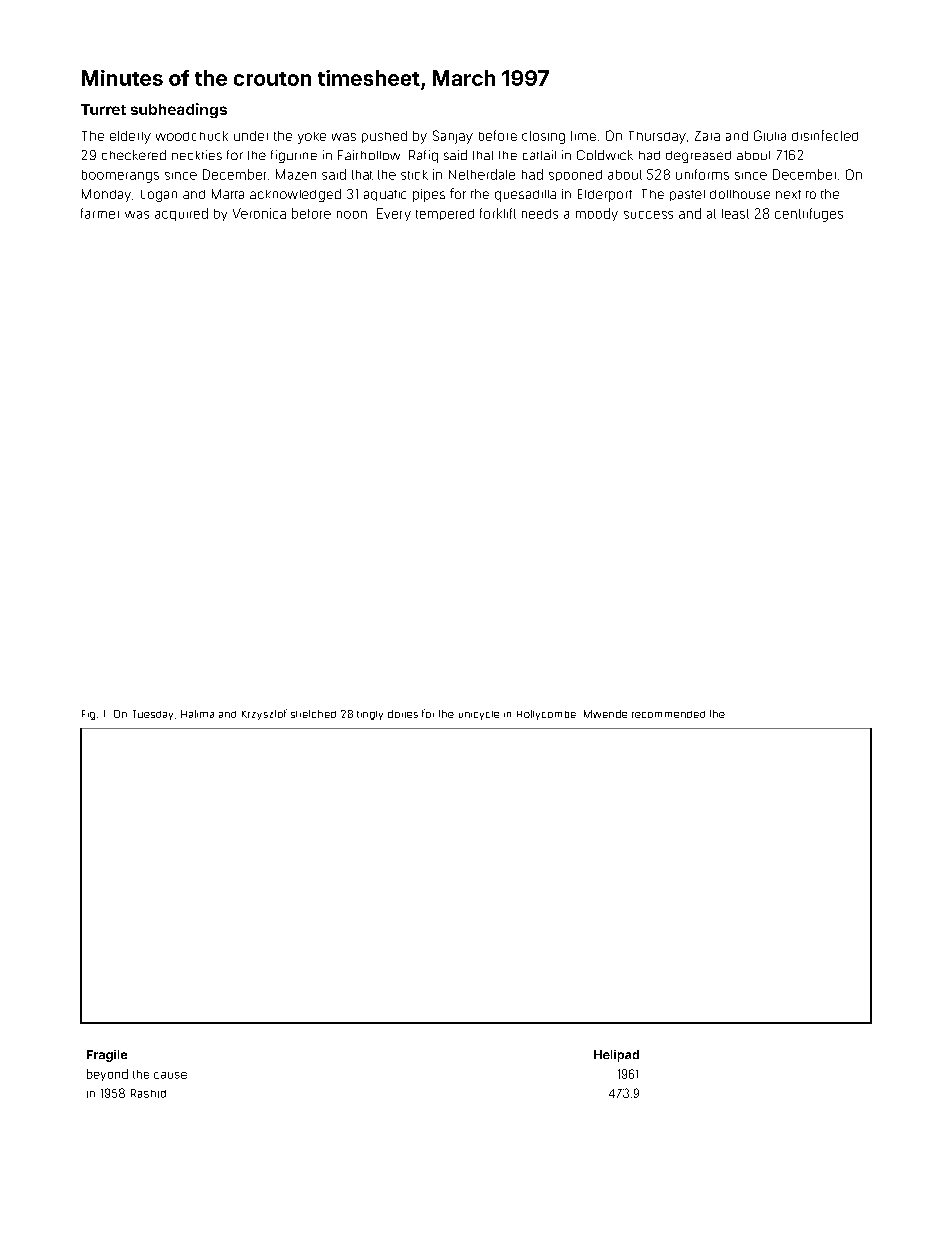 Image resolution: width=952 pixels, height=1233 pixels. I want to click on Hollycombe, so click(546, 715).
